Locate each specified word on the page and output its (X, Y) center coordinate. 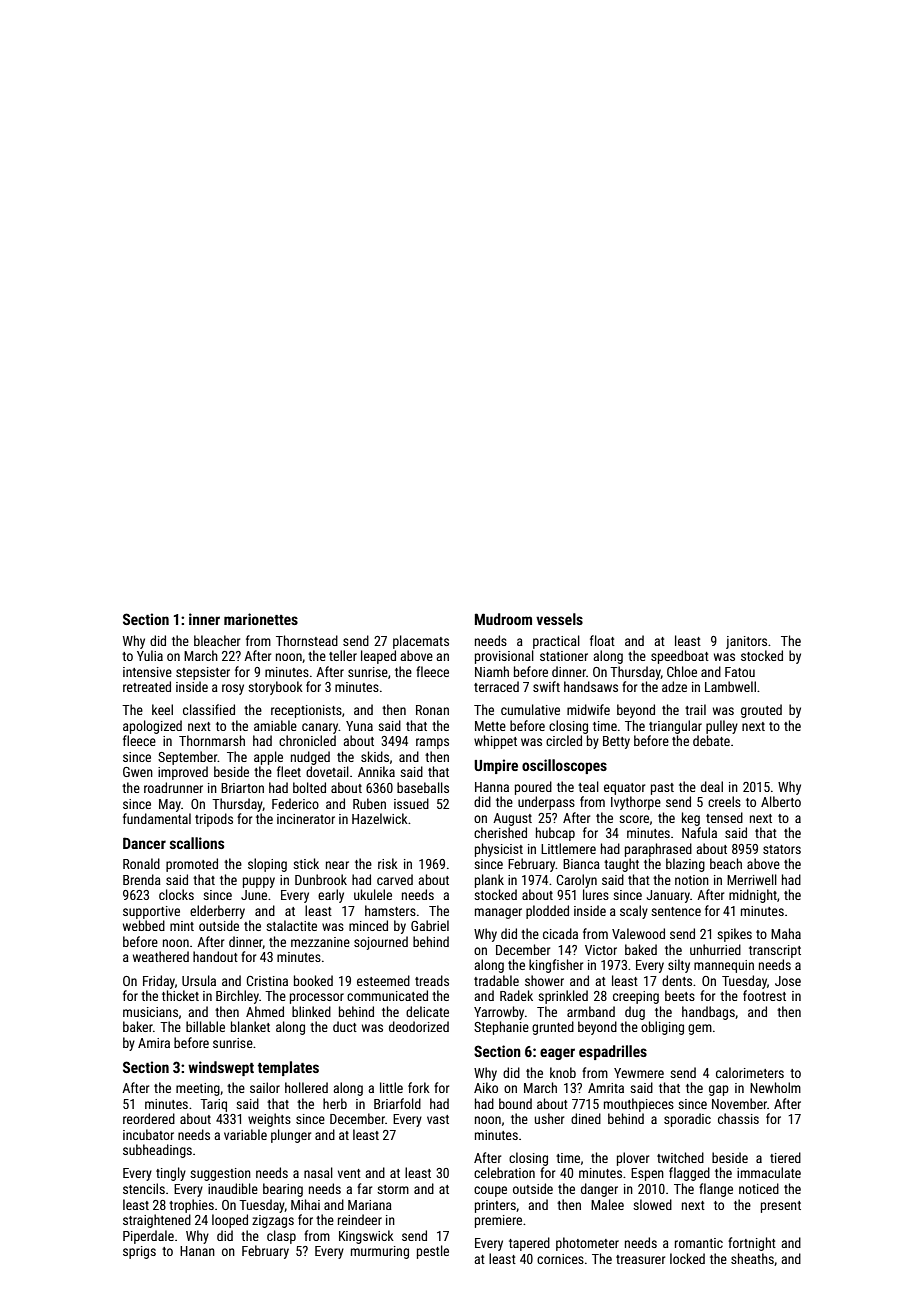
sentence (676, 911)
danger (599, 1190)
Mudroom (503, 619)
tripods (214, 820)
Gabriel (430, 925)
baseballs (423, 787)
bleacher (217, 640)
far (364, 1188)
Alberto (781, 801)
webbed (144, 925)
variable (245, 1134)
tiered (785, 1157)
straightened (157, 1221)
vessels (559, 619)
